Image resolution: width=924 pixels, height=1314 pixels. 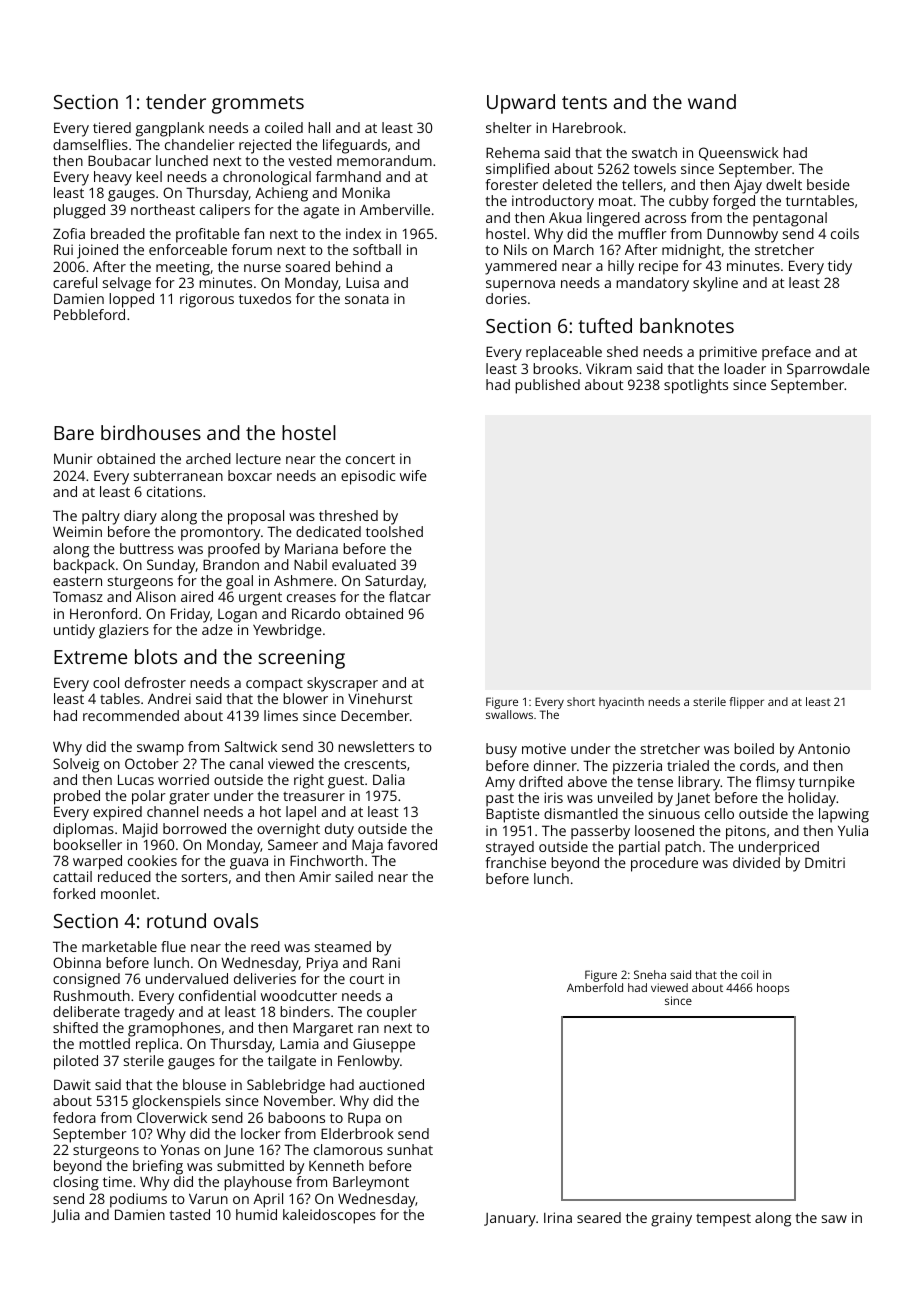 I want to click on hall, so click(x=319, y=127).
